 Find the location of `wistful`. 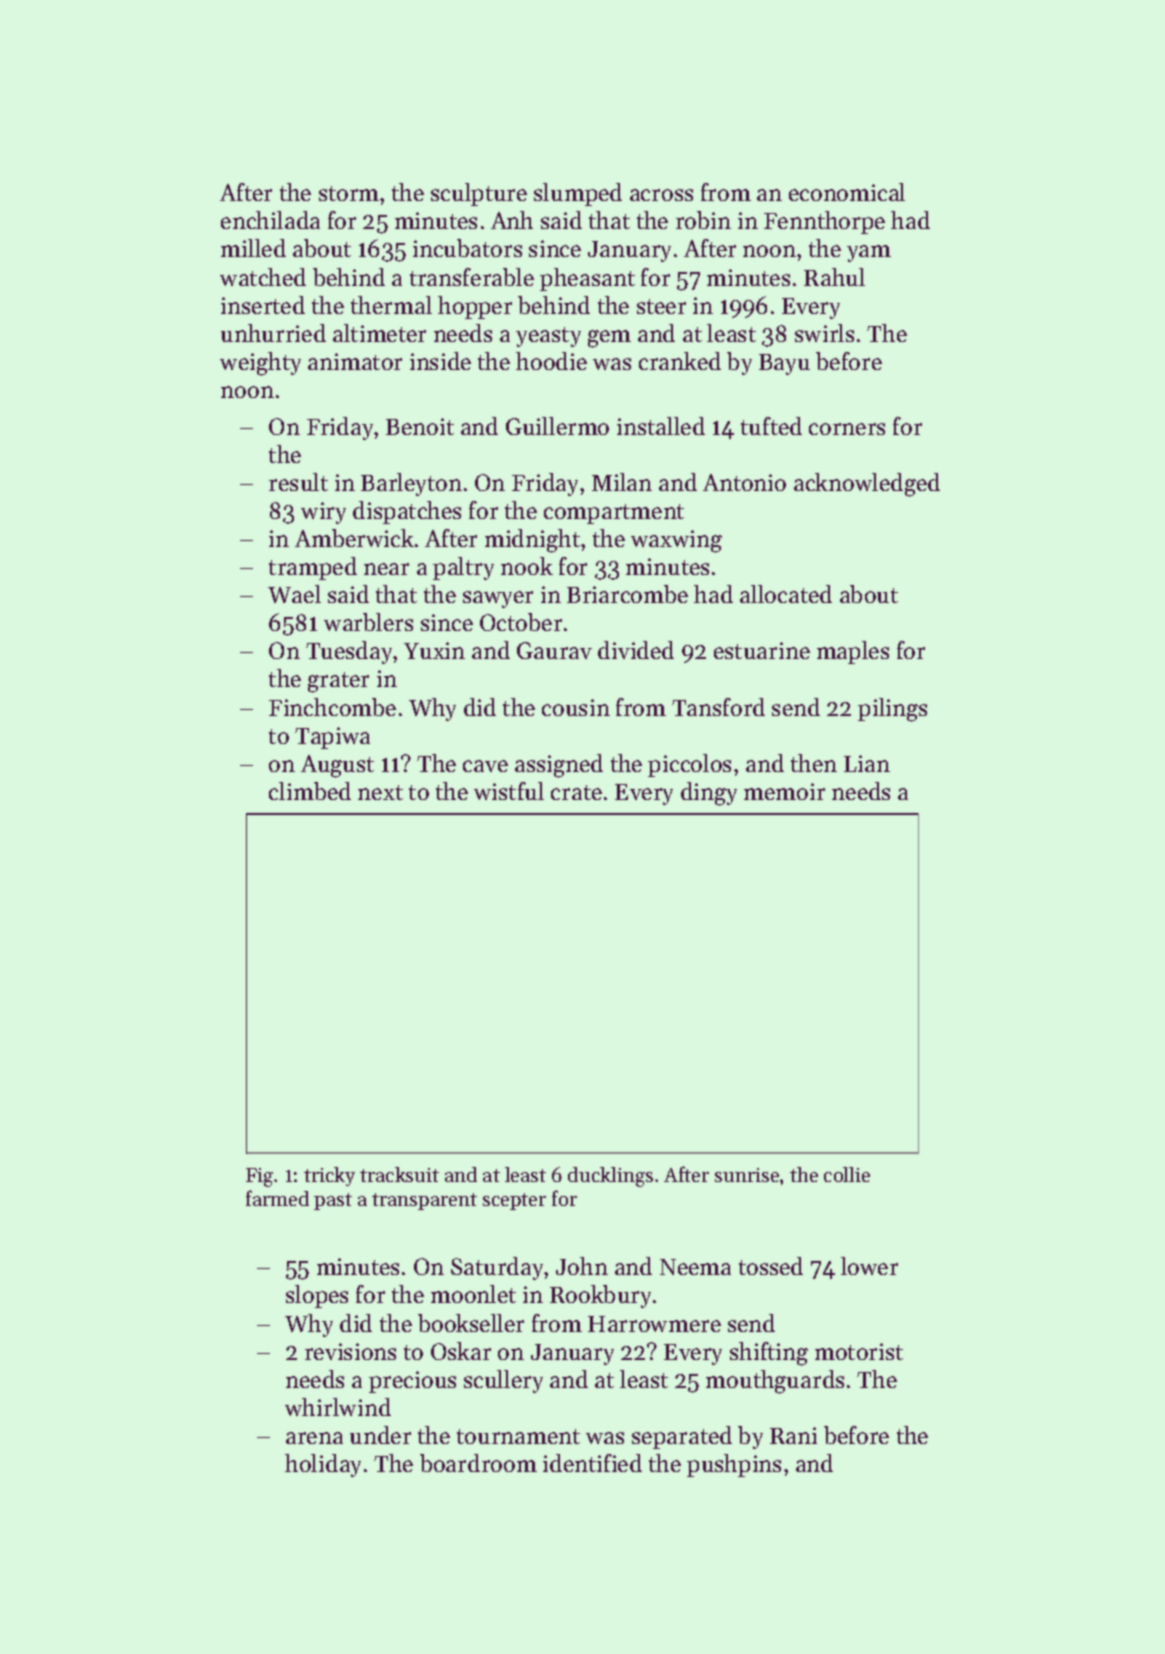

wistful is located at coordinates (509, 791).
